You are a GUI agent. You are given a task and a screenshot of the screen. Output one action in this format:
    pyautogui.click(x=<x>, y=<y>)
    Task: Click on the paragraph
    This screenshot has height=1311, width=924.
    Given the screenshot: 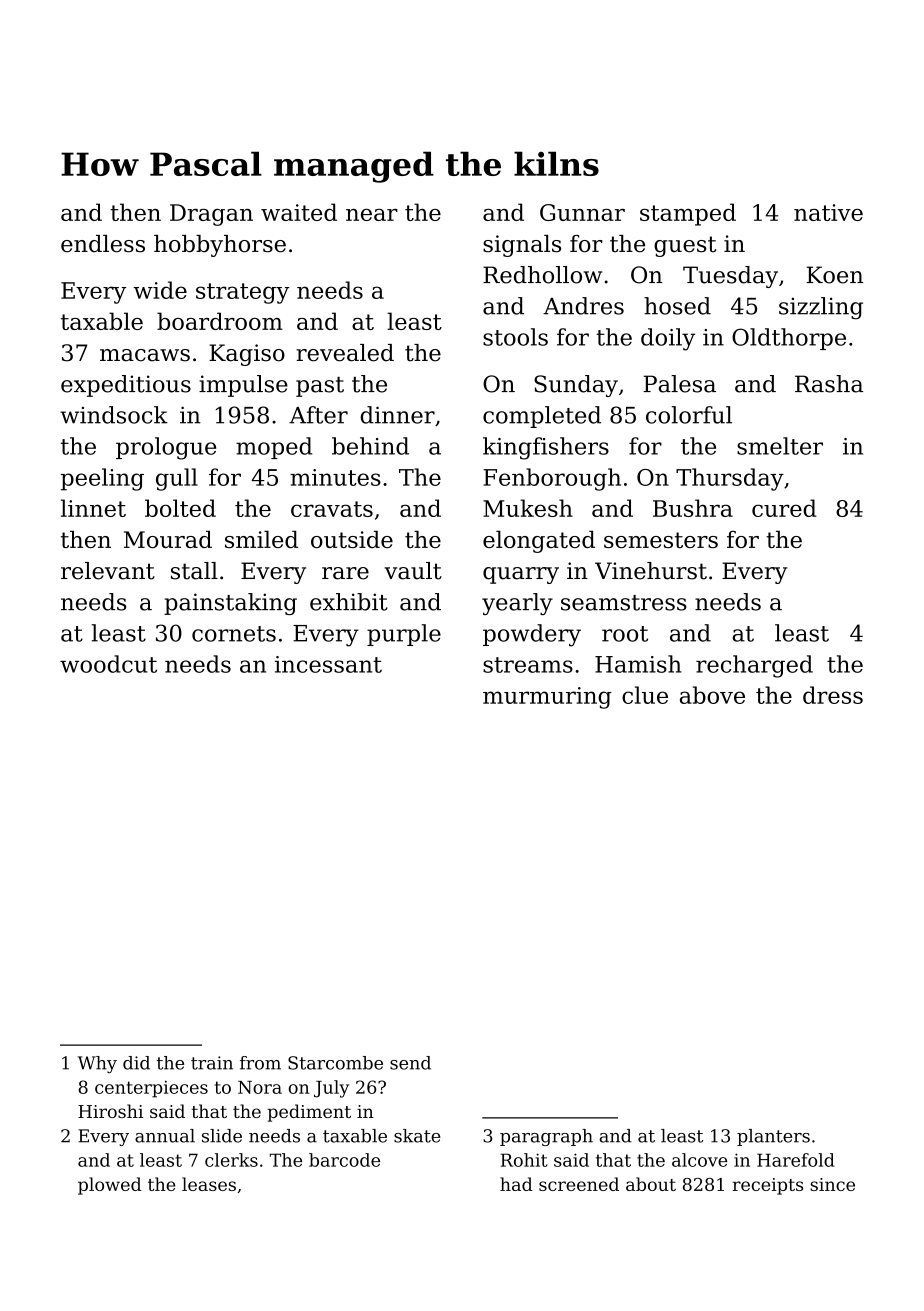 What is the action you would take?
    pyautogui.click(x=546, y=1137)
